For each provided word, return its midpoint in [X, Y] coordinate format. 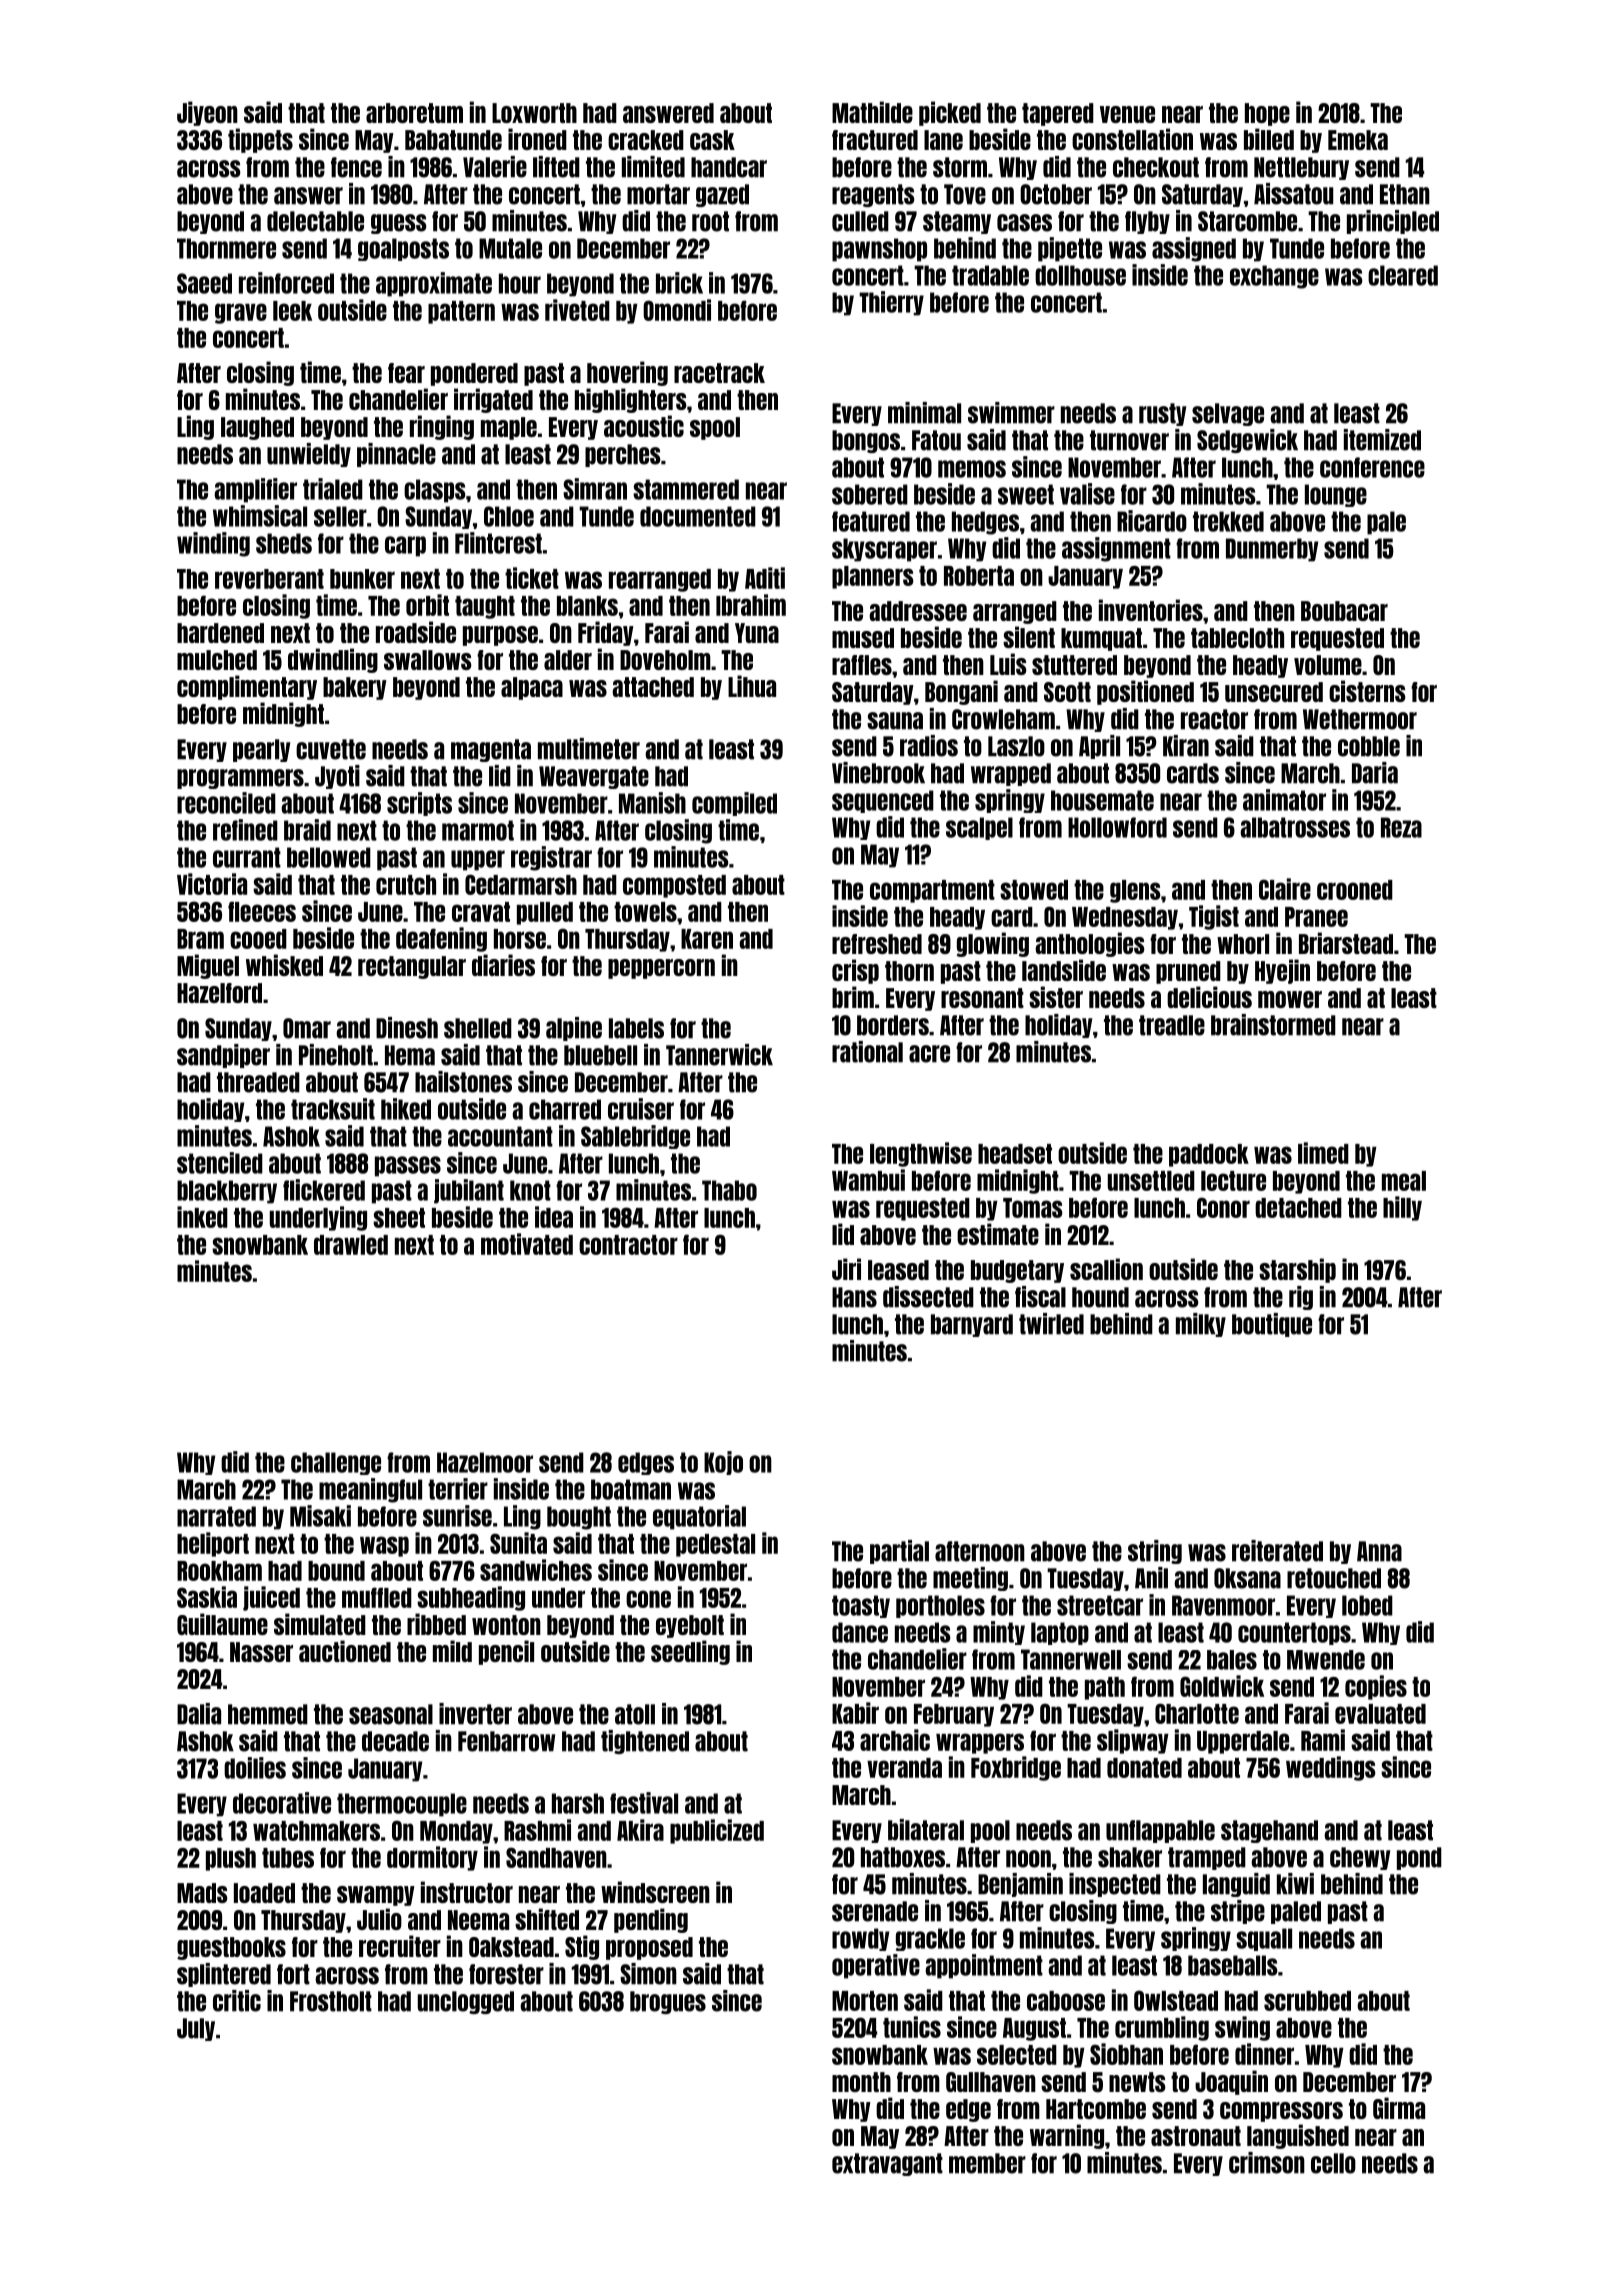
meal [1404, 1181]
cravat [481, 912]
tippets [260, 140]
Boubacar [1344, 611]
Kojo [723, 1463]
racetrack [719, 373]
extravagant [887, 2164]
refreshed [877, 944]
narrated [216, 1516]
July [196, 2029]
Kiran [1186, 746]
